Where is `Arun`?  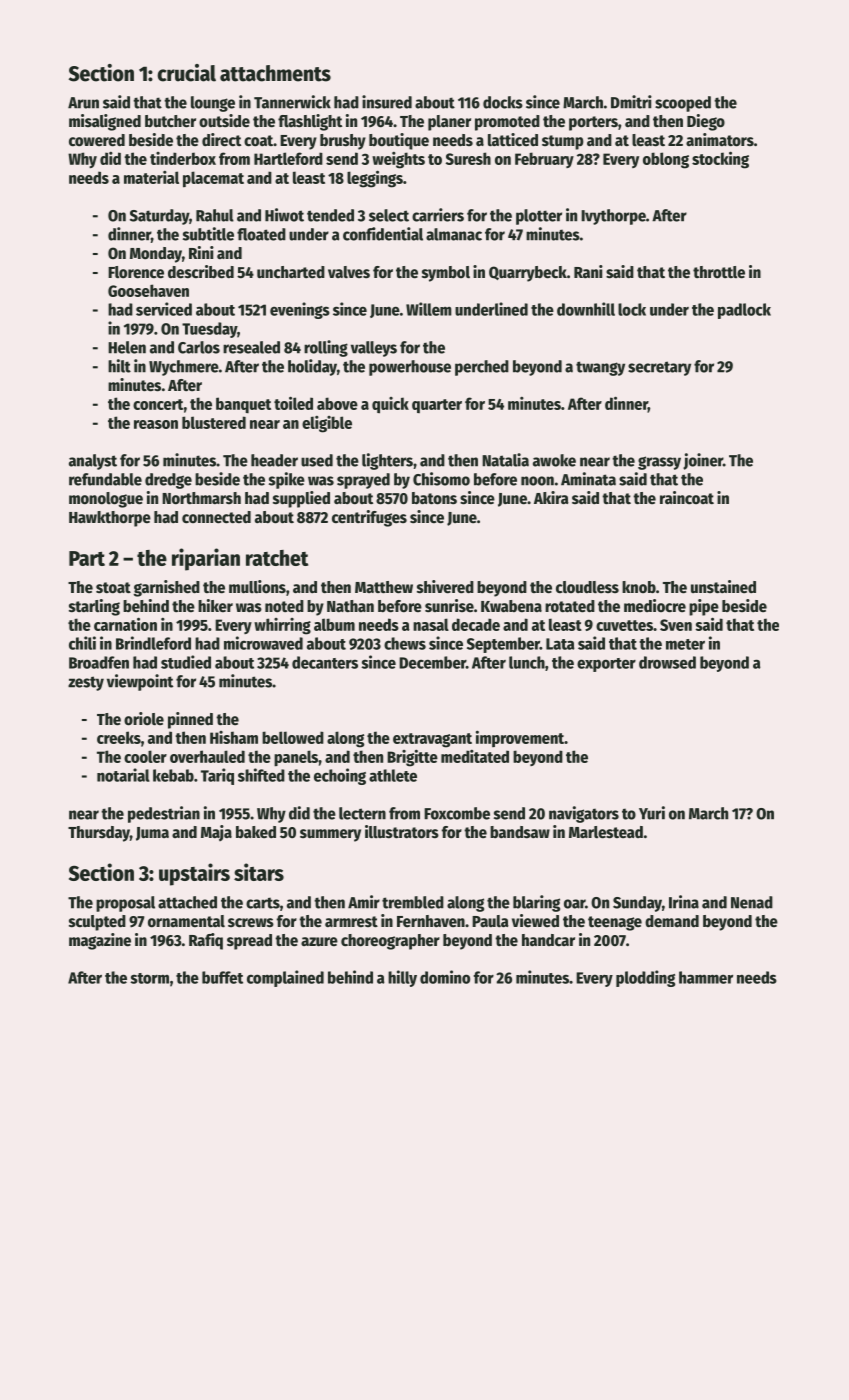
Arun is located at coordinates (83, 103).
